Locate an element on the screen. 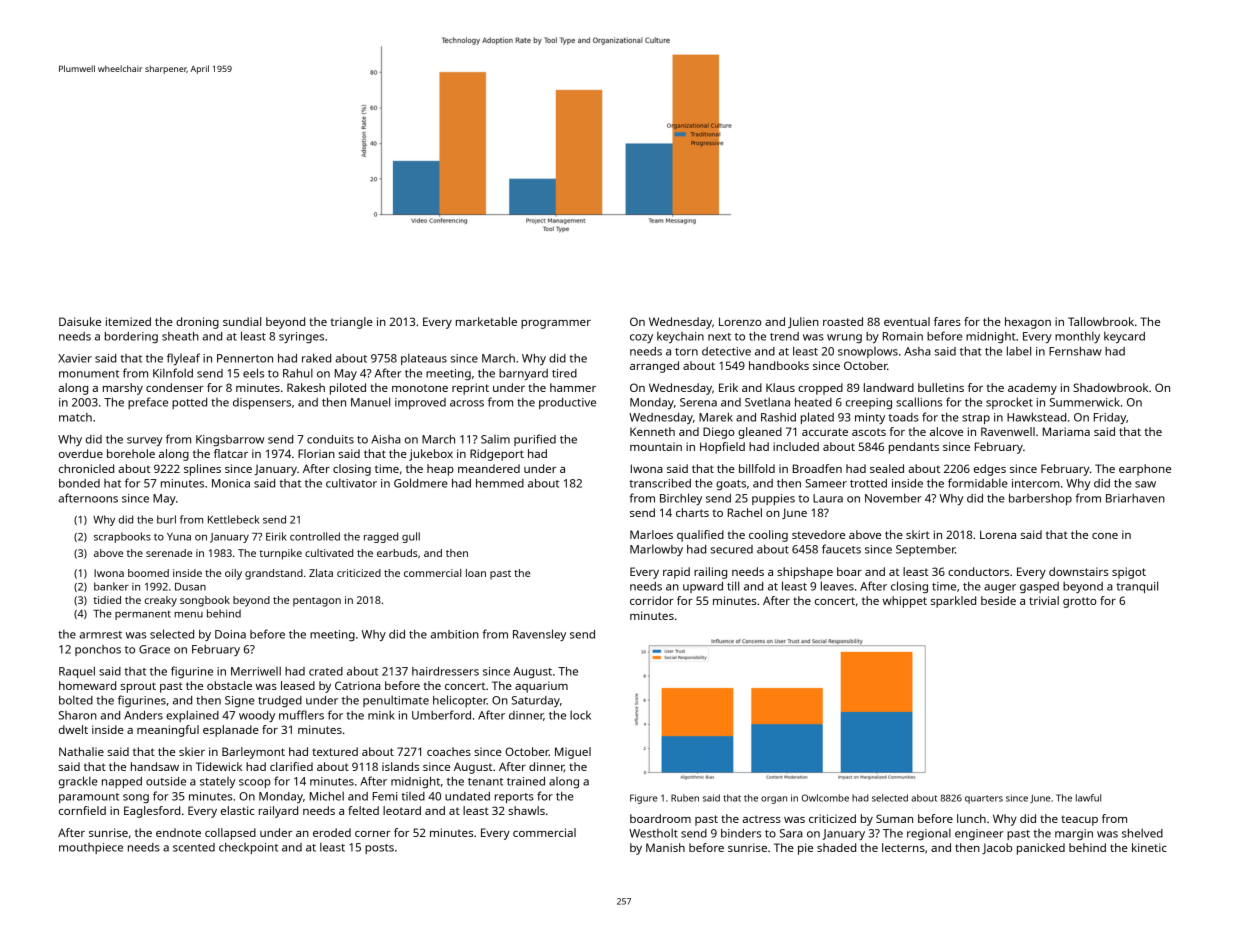 This screenshot has height=952, width=1233. downstairs is located at coordinates (1078, 571).
